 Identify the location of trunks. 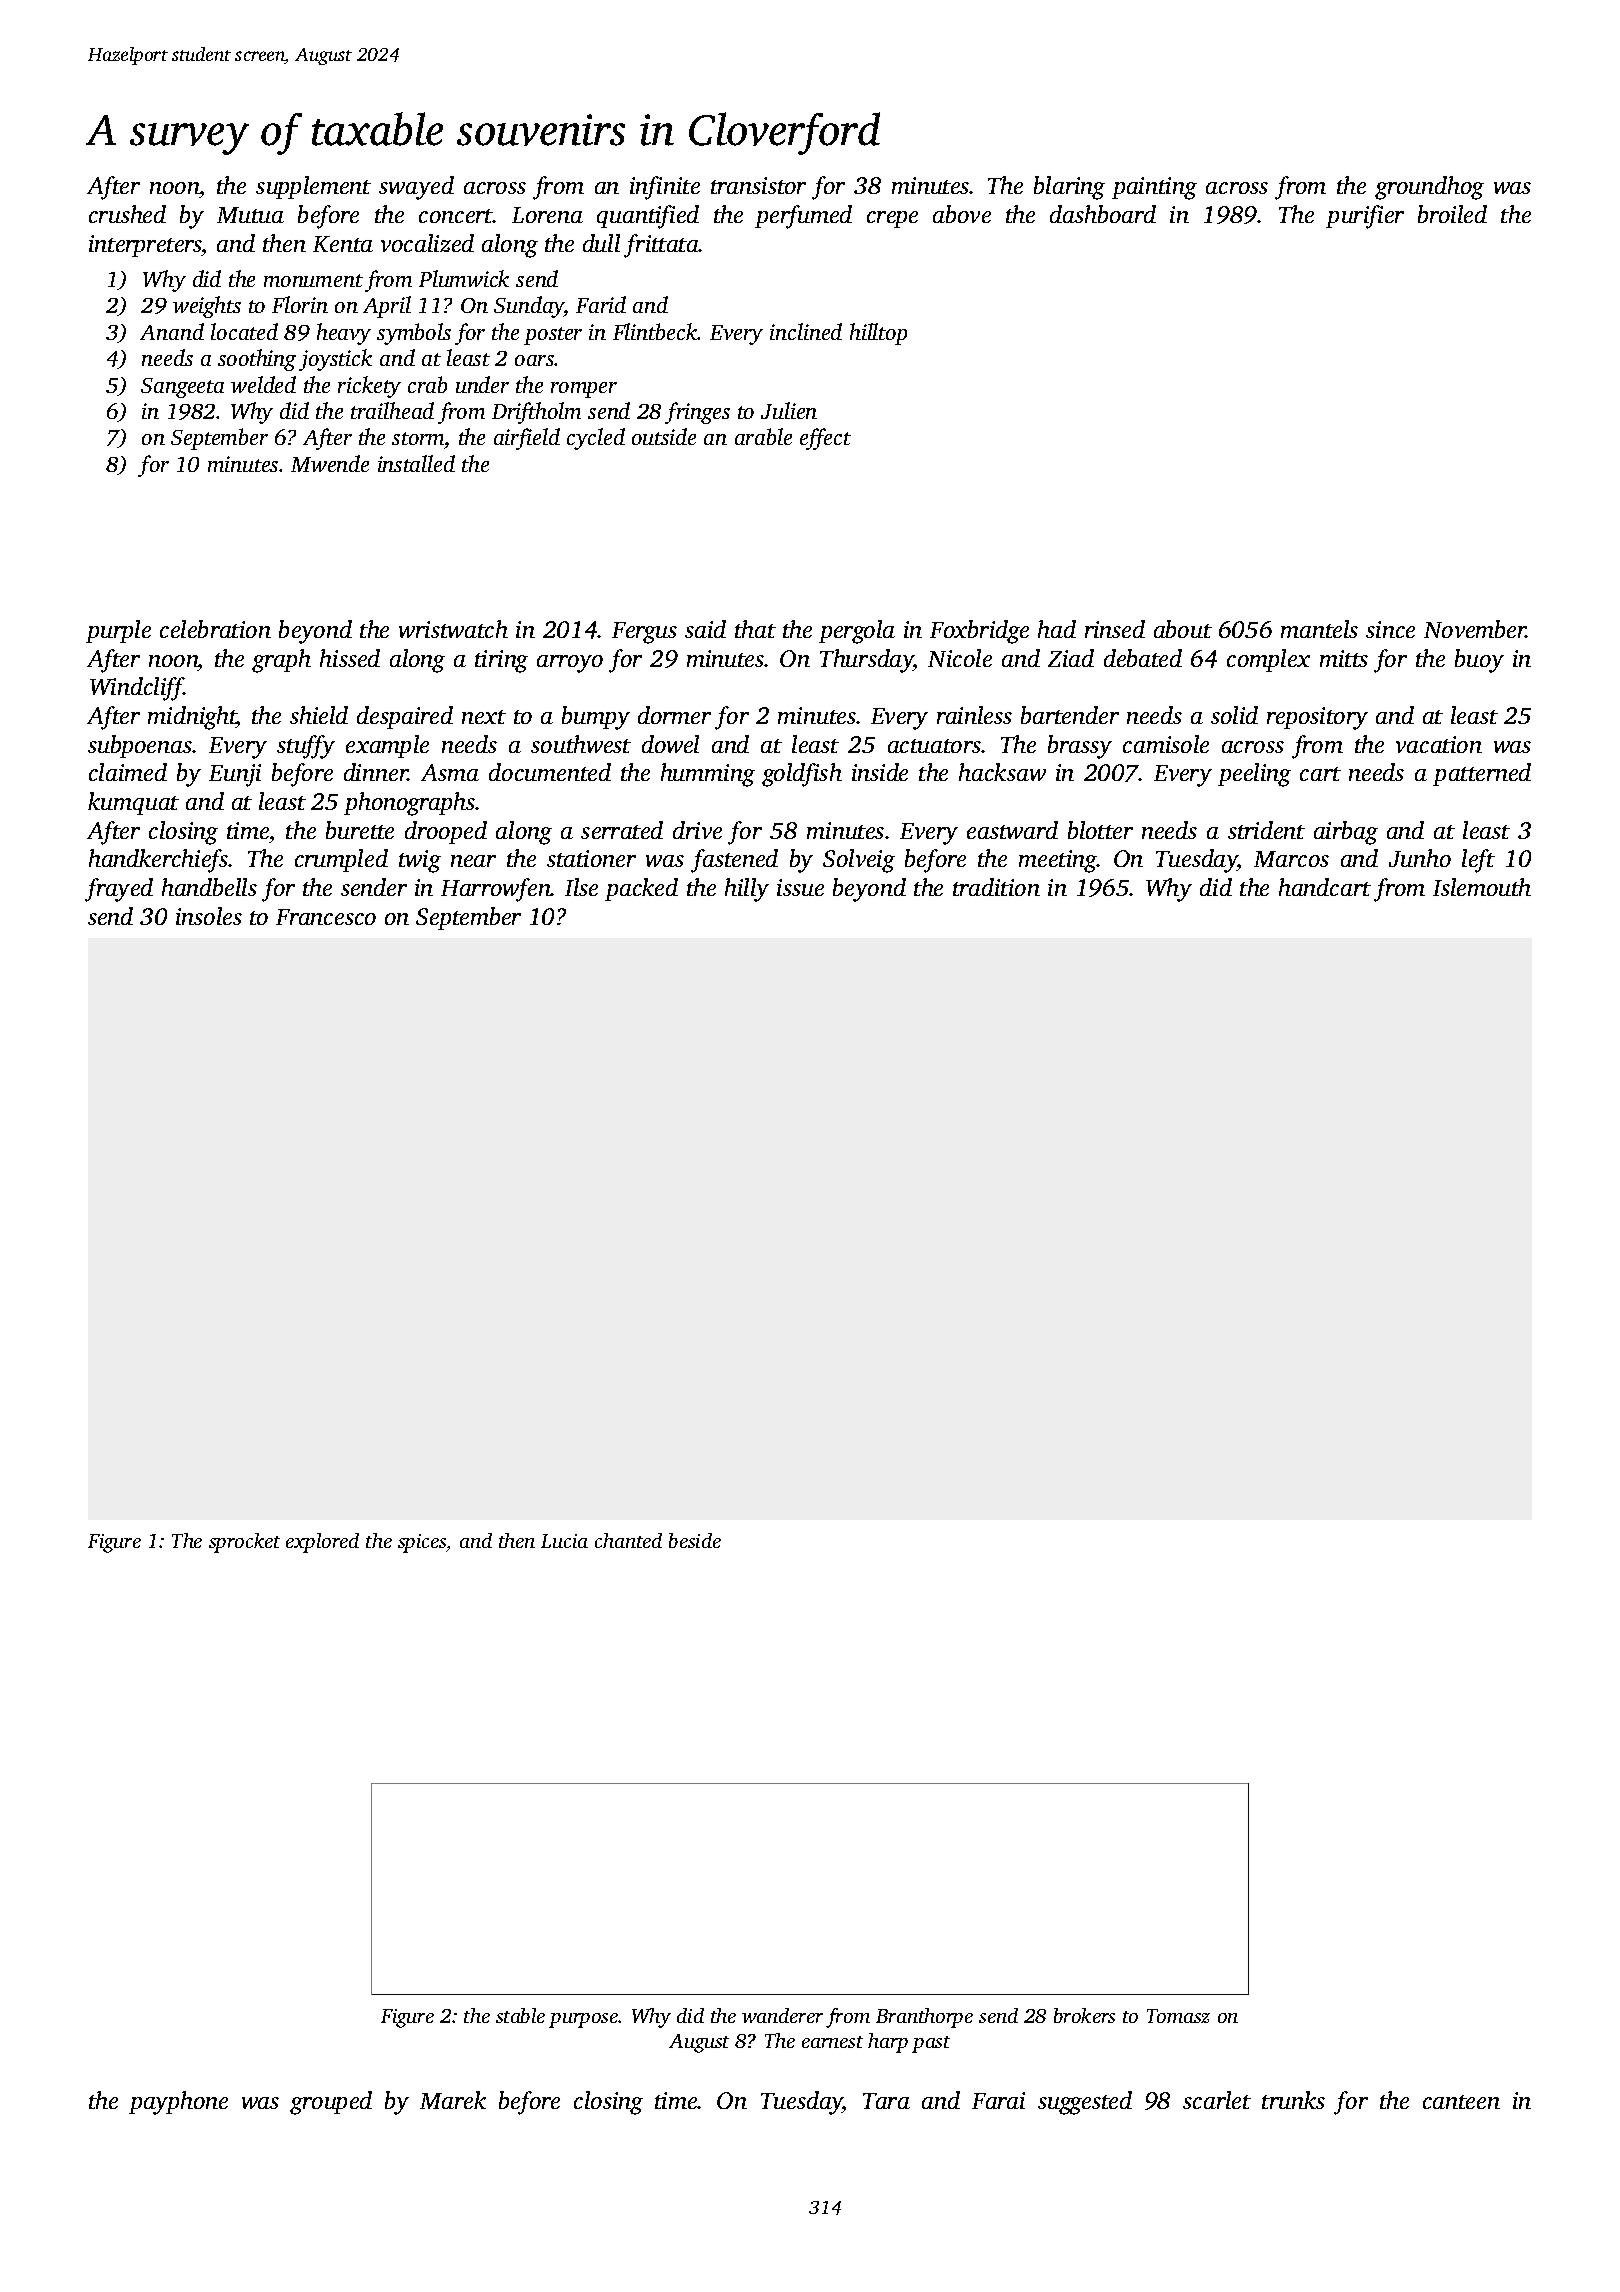
(1293, 2100).
